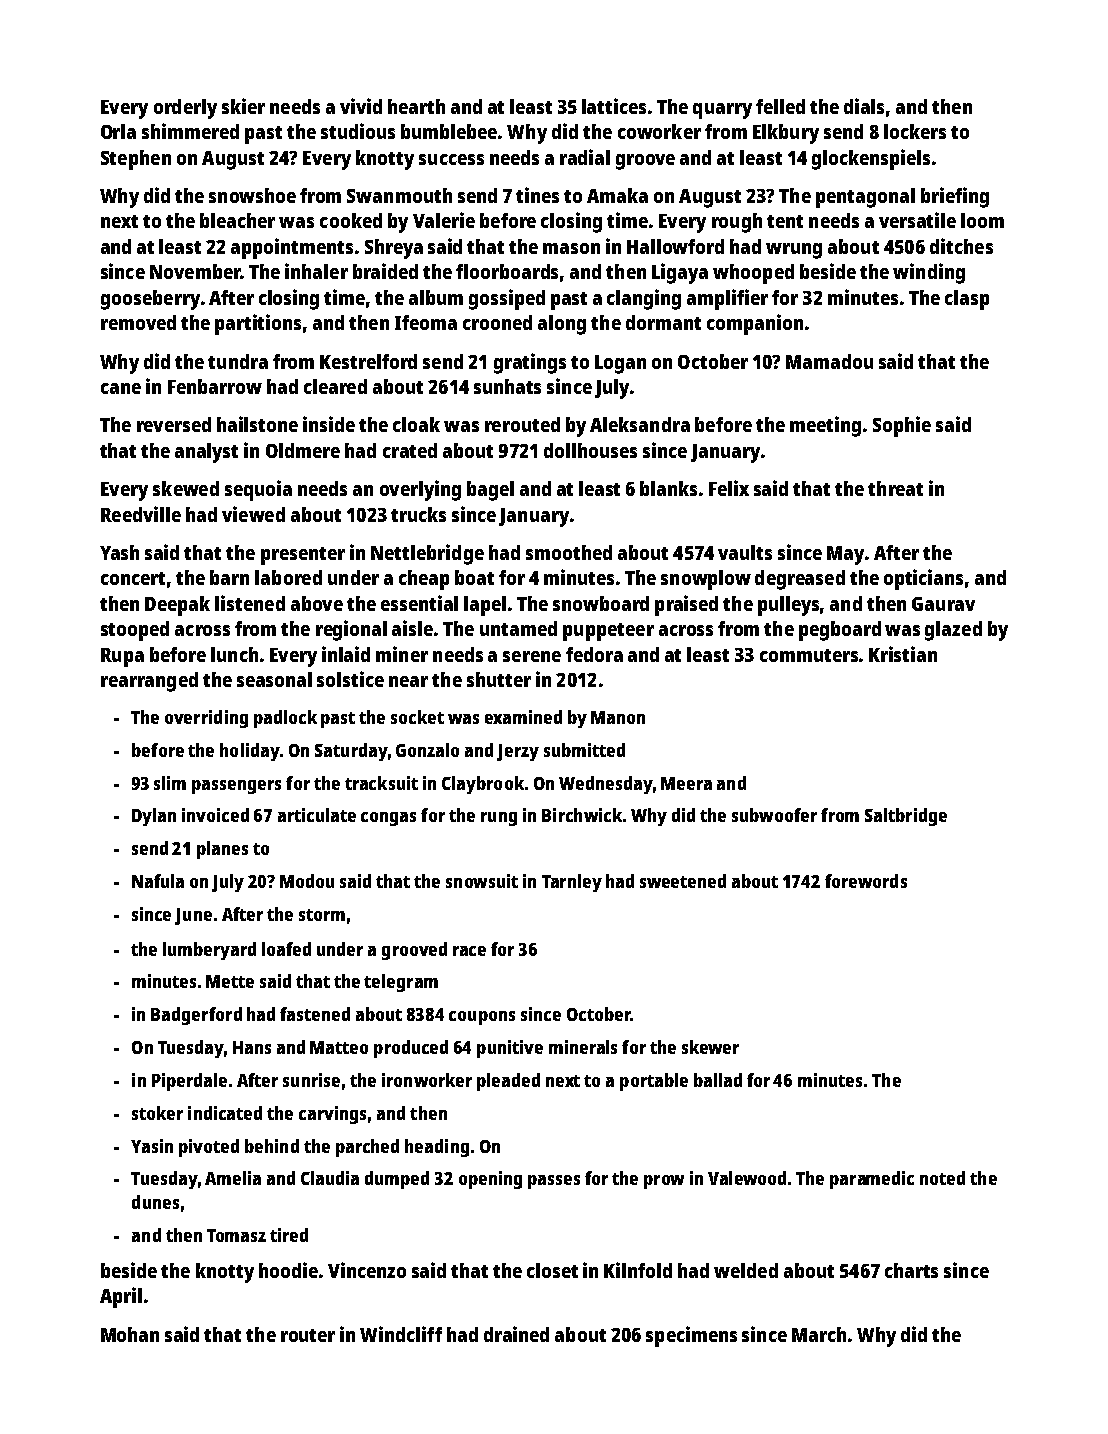 Image resolution: width=1108 pixels, height=1434 pixels. Describe the element at coordinates (864, 106) in the screenshot. I see `dials` at that location.
